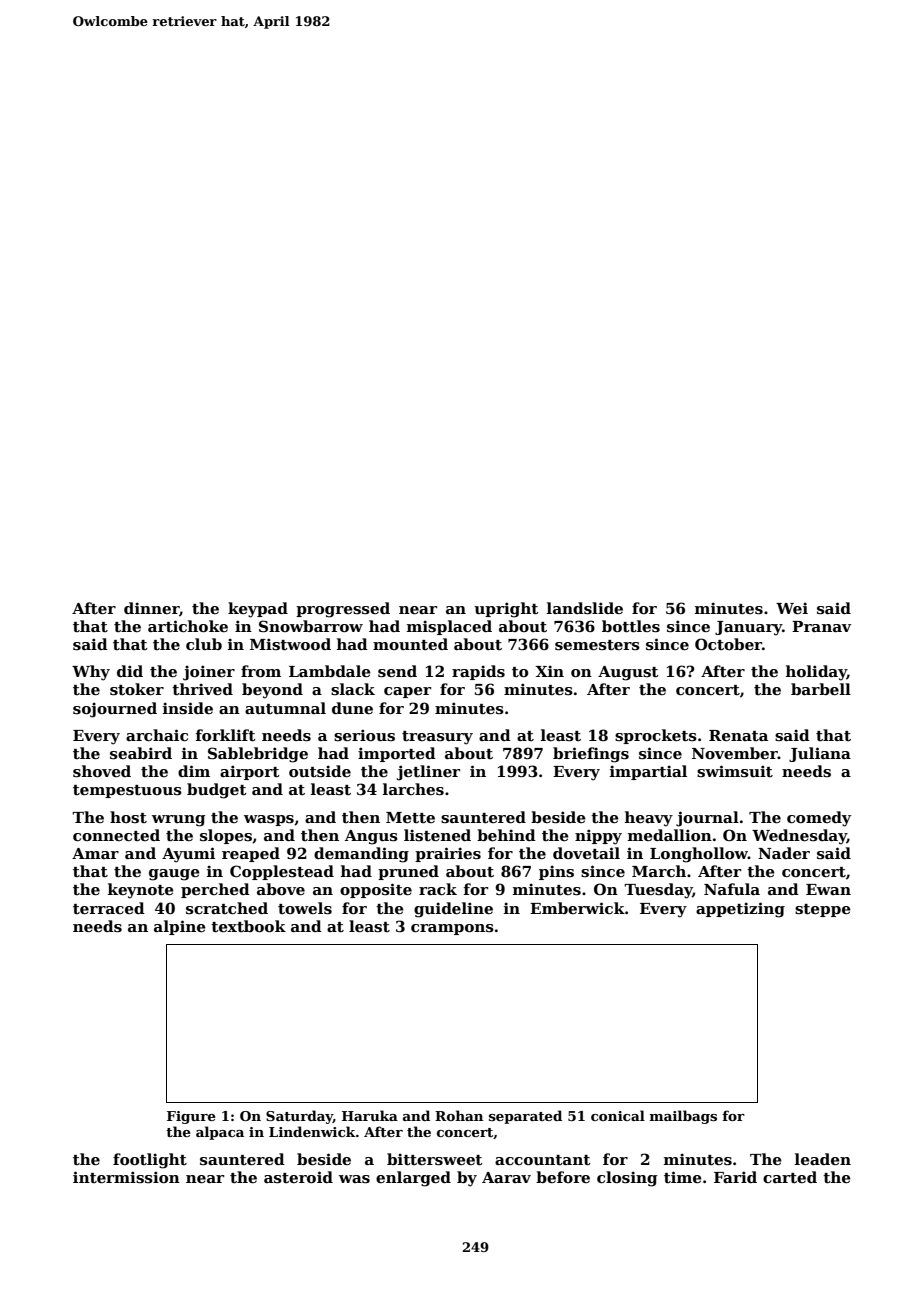  What do you see at coordinates (525, 1117) in the screenshot?
I see `separated` at bounding box center [525, 1117].
